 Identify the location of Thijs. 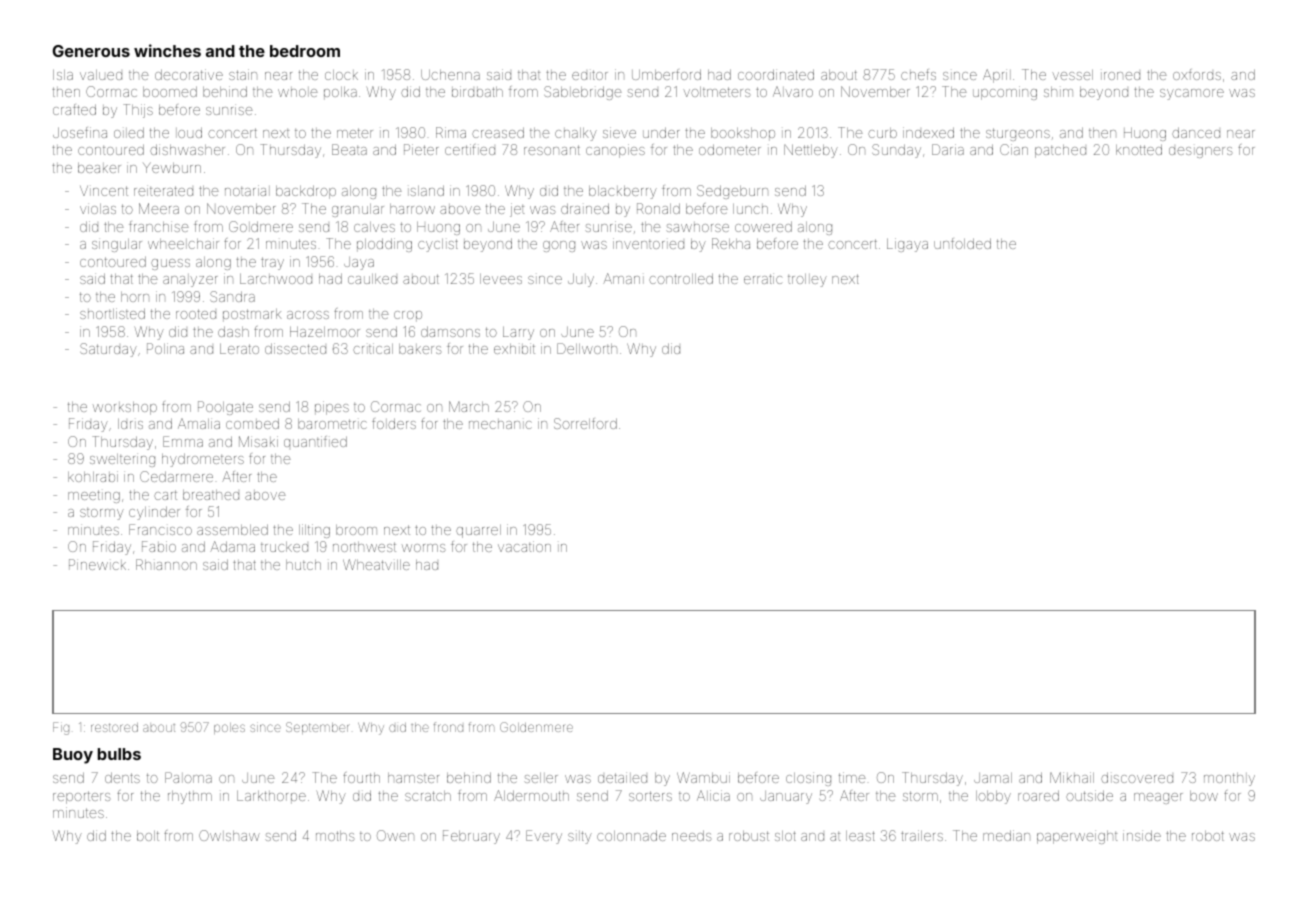
(138, 111).
